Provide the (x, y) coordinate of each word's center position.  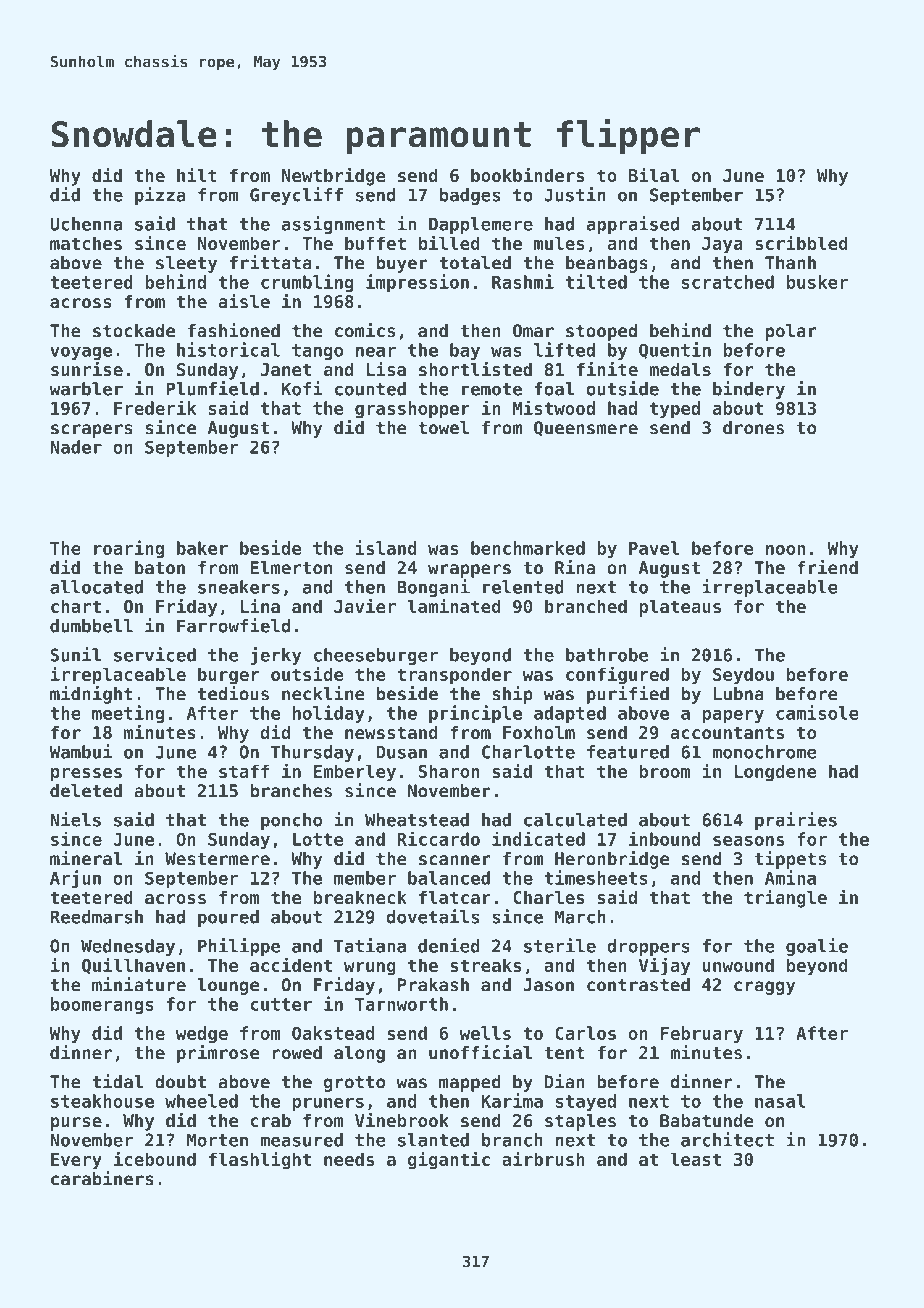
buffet (375, 243)
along (359, 1054)
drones (753, 428)
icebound (155, 1158)
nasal (780, 1101)
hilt (197, 174)
